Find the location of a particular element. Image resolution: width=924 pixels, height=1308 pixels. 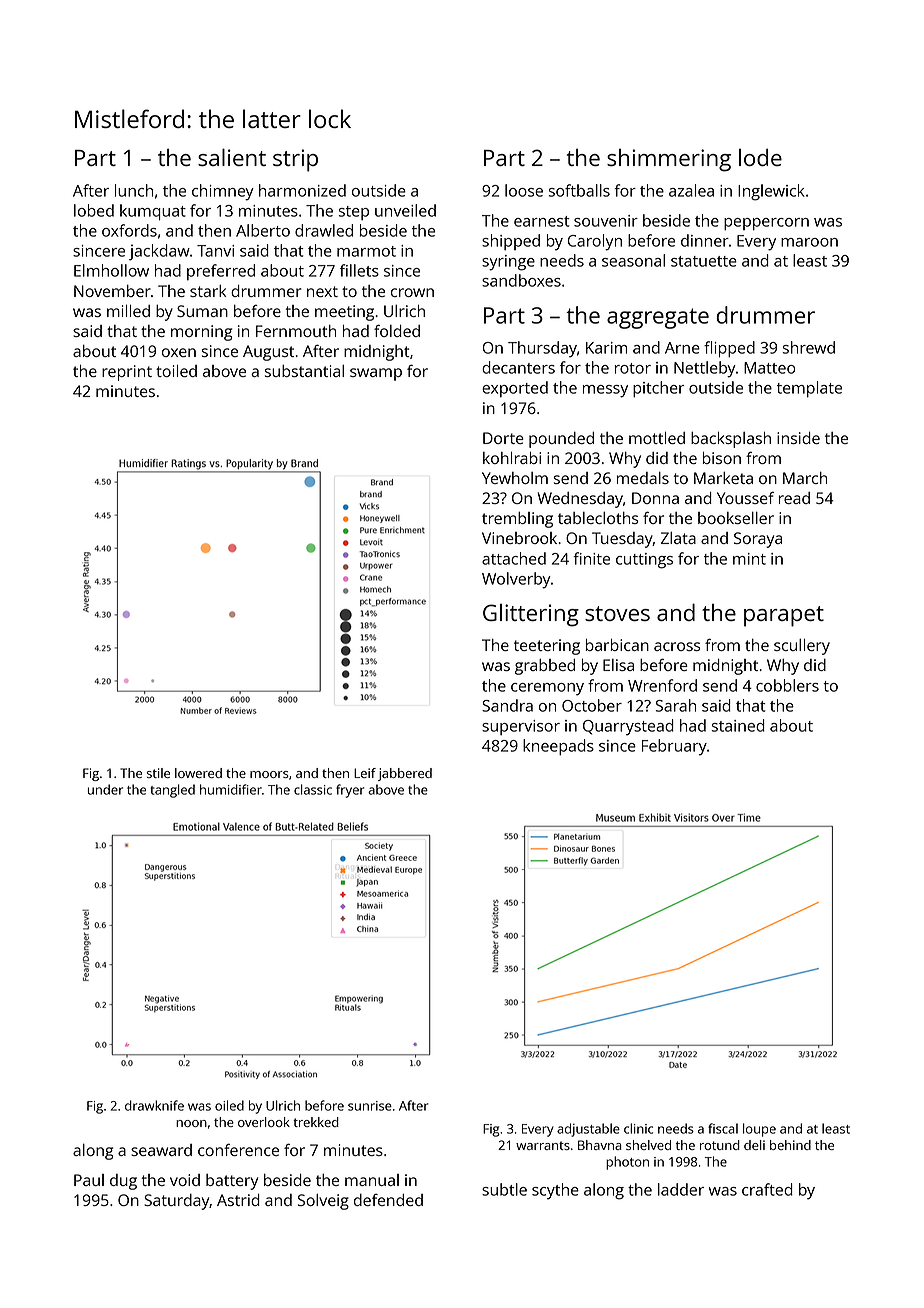

moors is located at coordinates (269, 774).
